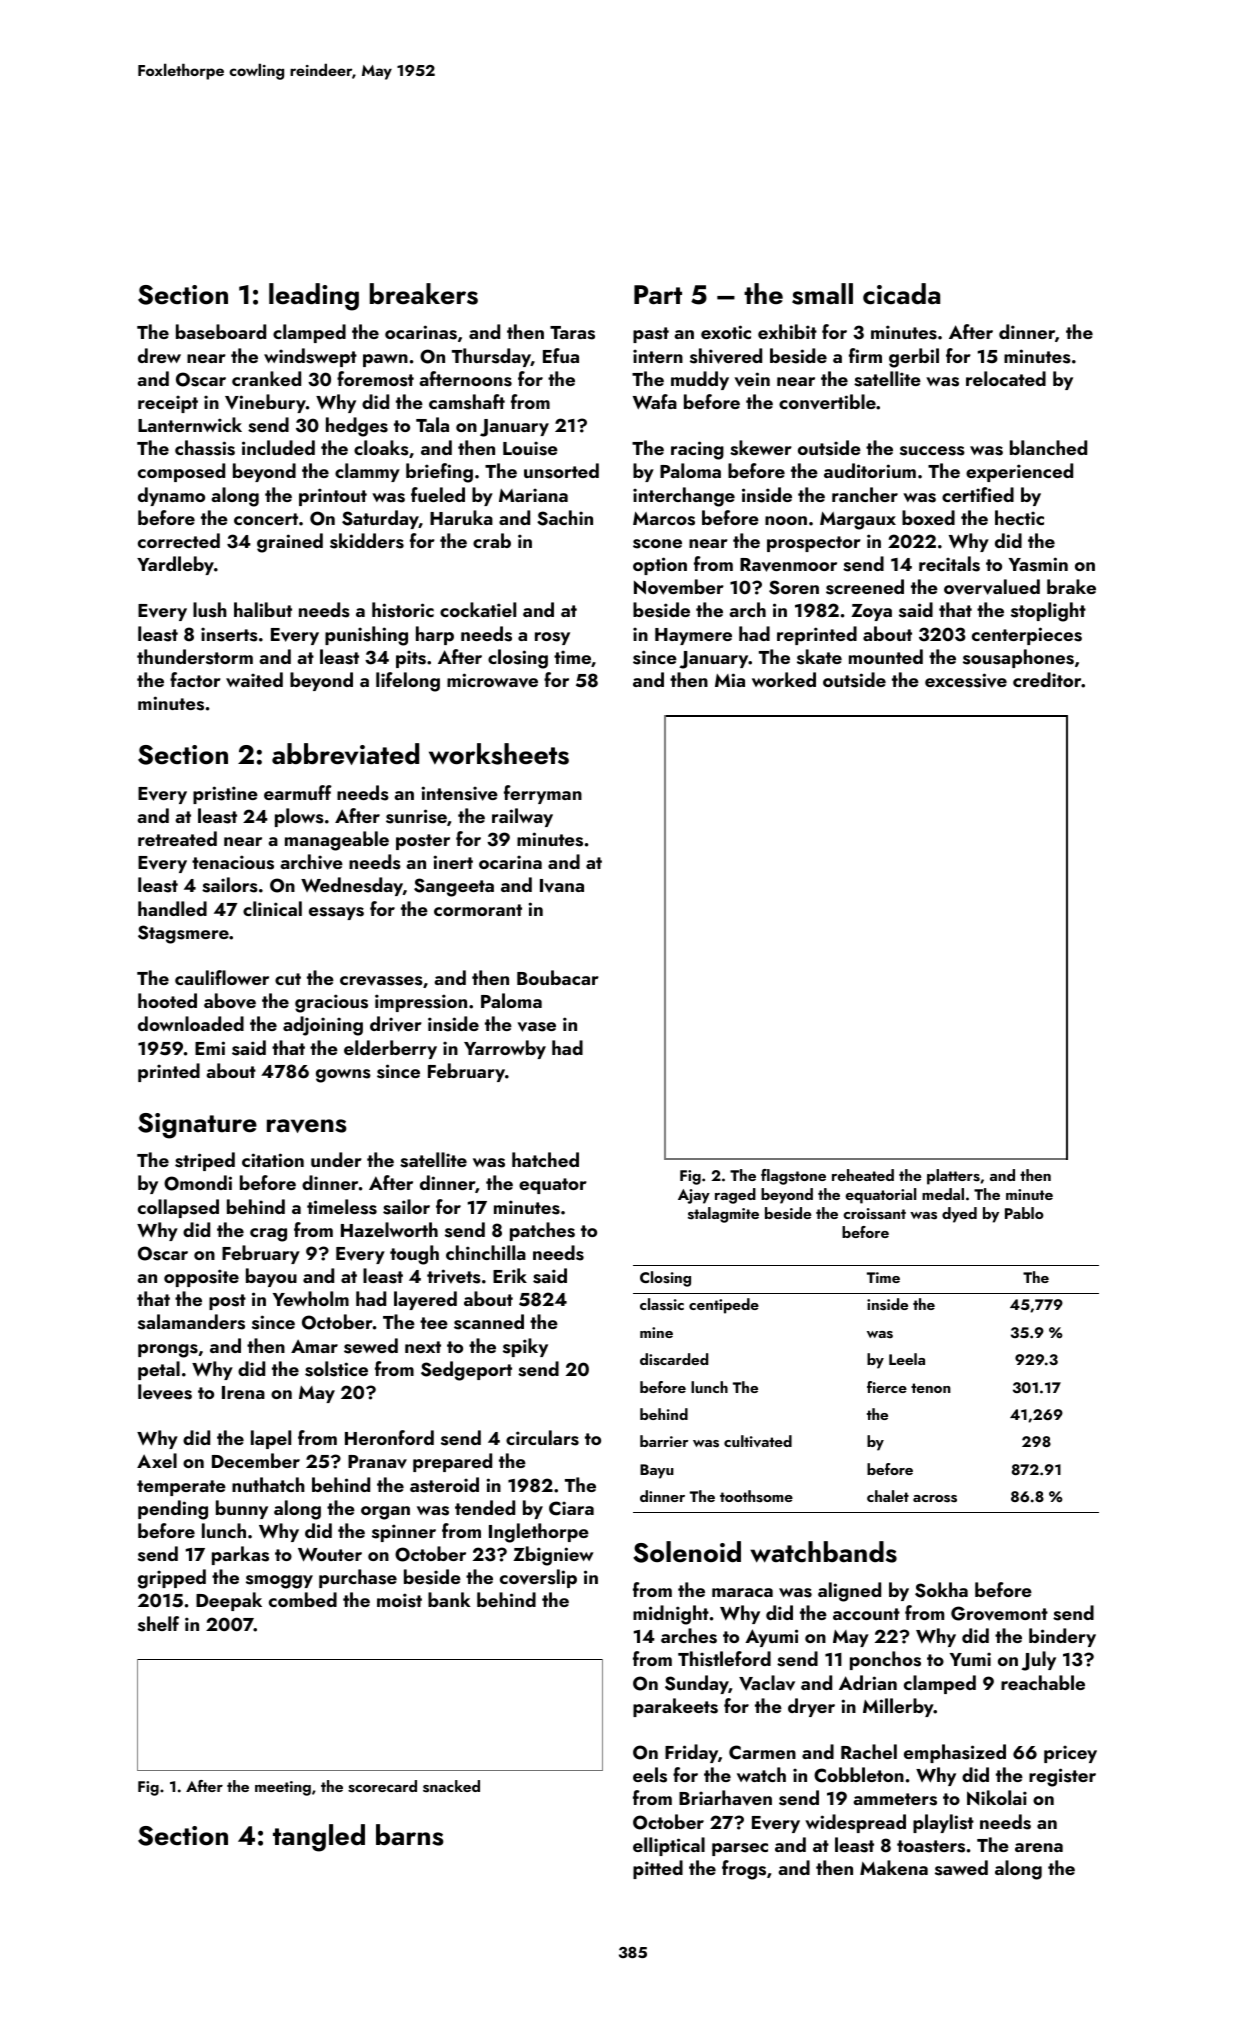  I want to click on tangled, so click(319, 1838).
